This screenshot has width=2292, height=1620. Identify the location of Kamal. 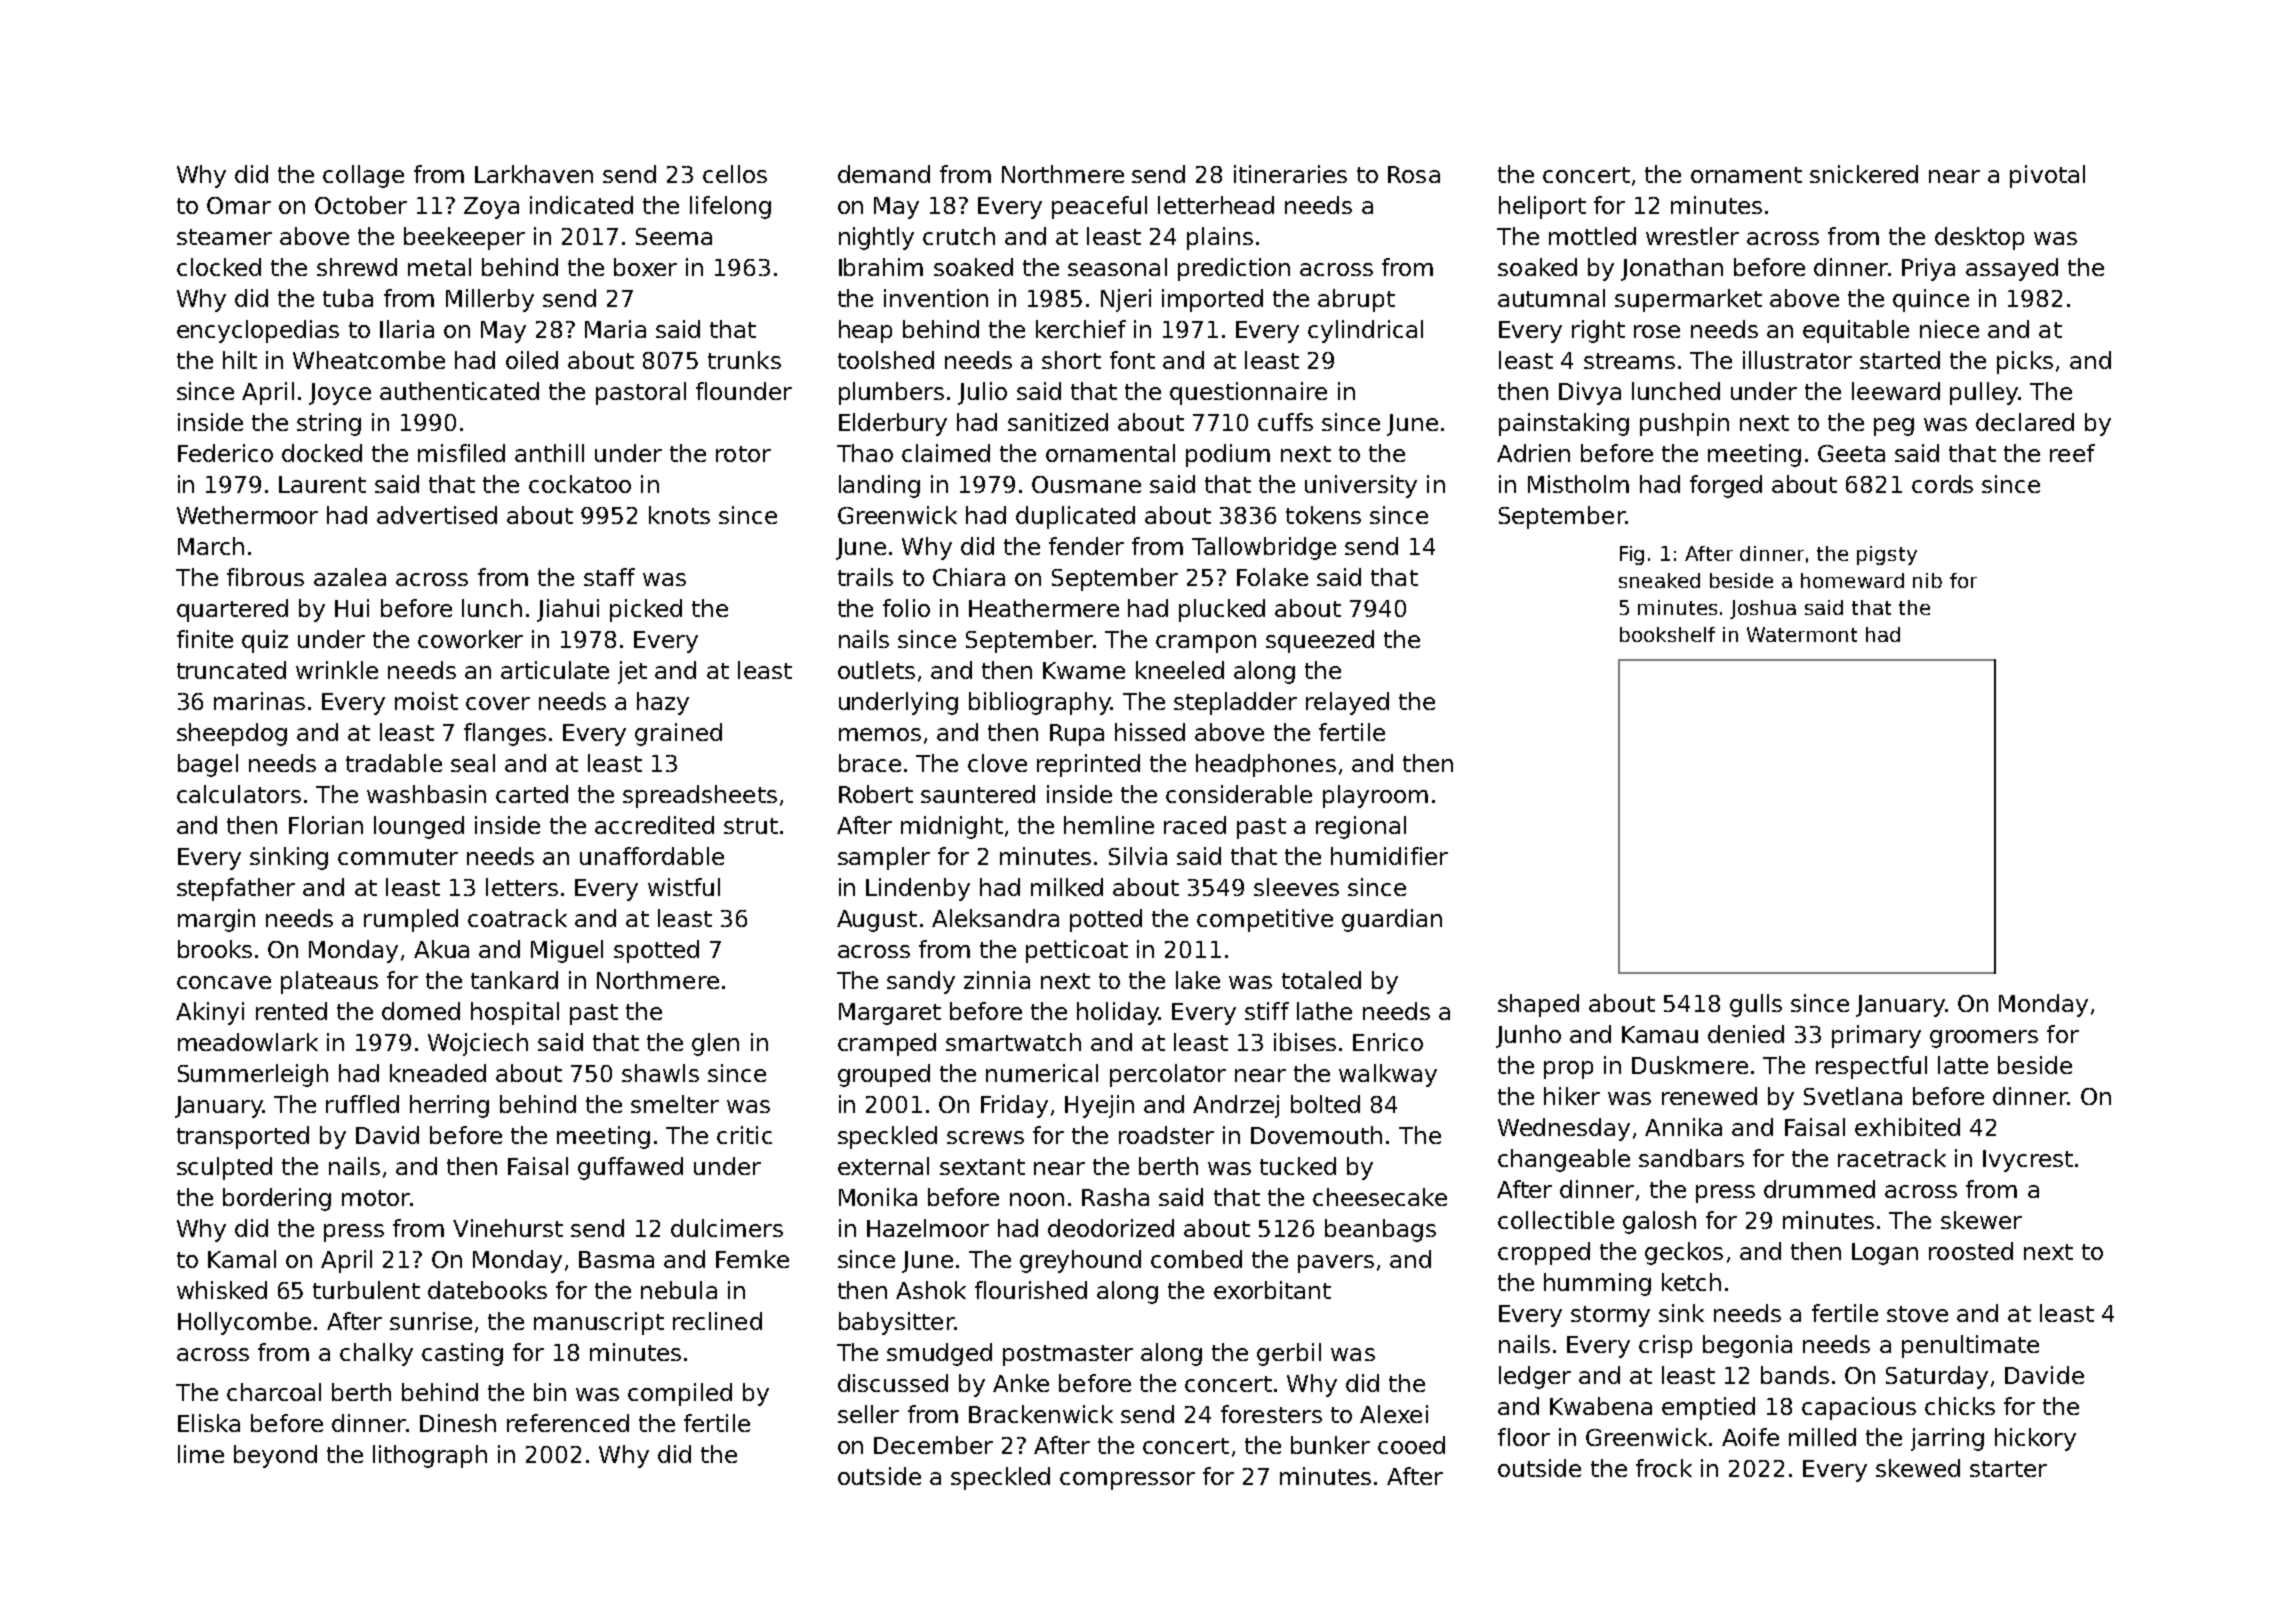
(242, 1259).
